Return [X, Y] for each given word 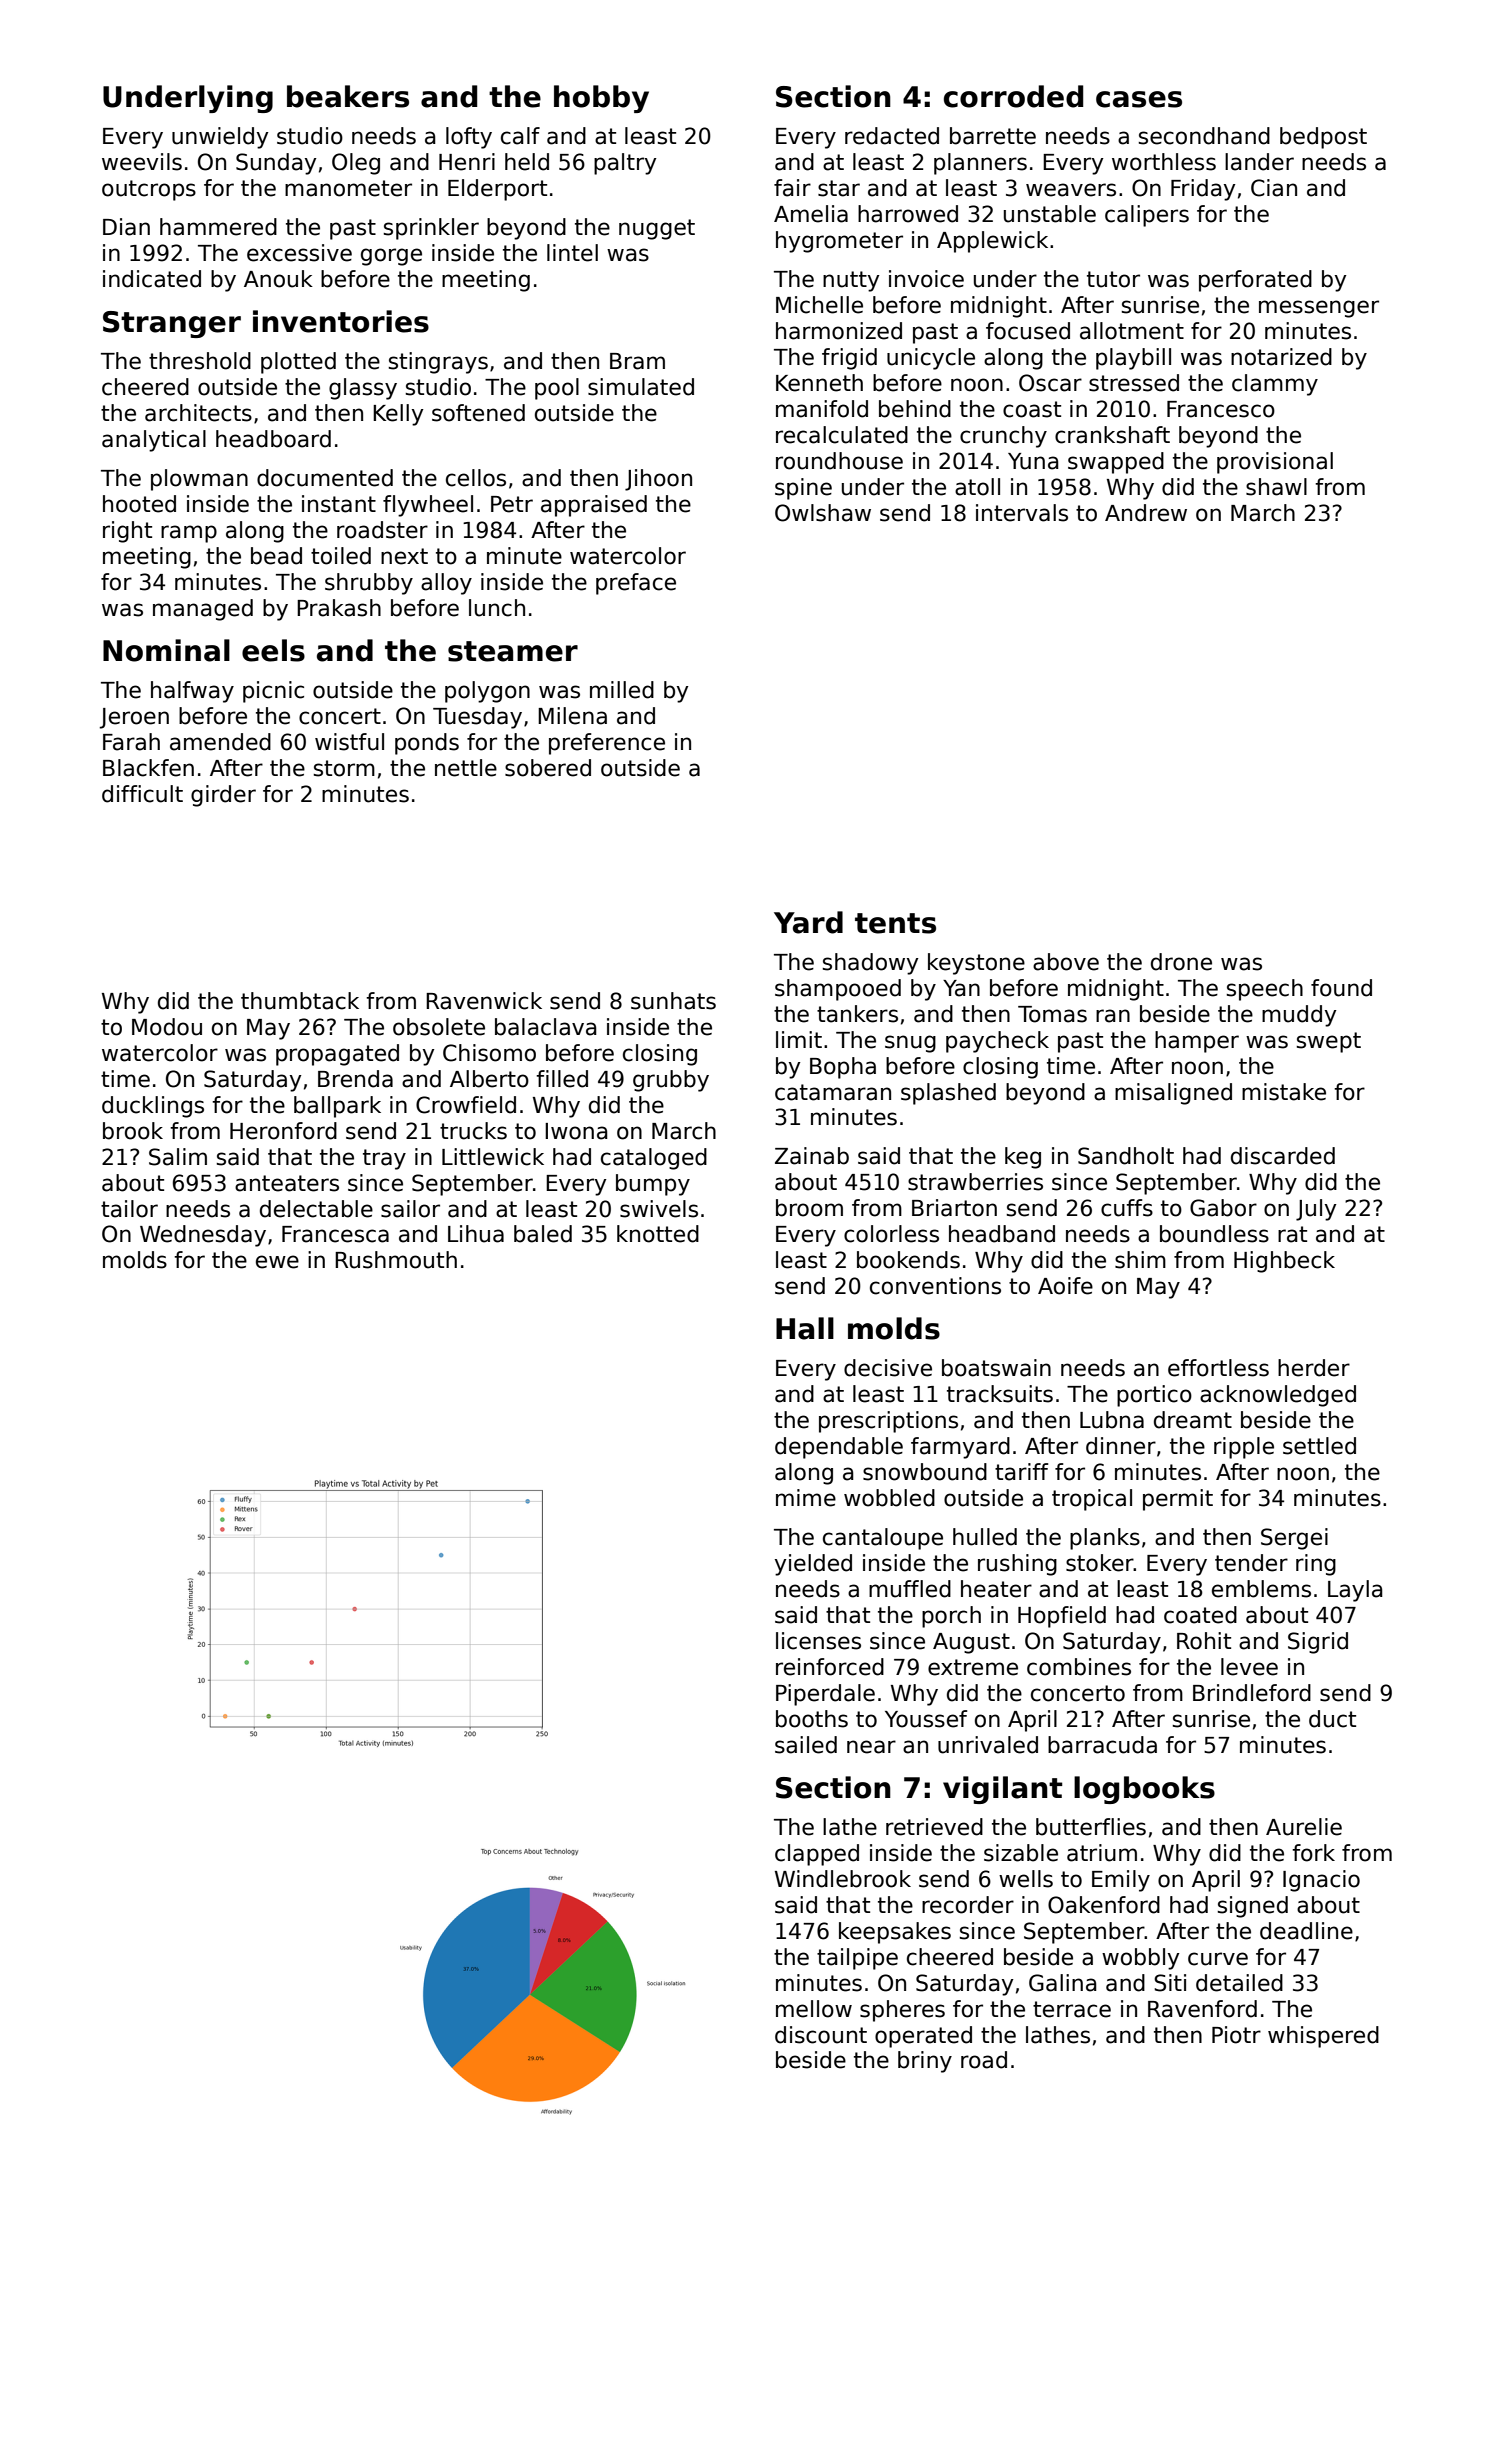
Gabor [1223, 1208]
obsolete [439, 1027]
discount [821, 2035]
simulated [641, 387]
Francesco [1221, 409]
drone [1181, 962]
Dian [126, 227]
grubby [671, 1081]
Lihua [476, 1234]
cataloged [654, 1159]
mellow [814, 2009]
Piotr [1236, 2035]
